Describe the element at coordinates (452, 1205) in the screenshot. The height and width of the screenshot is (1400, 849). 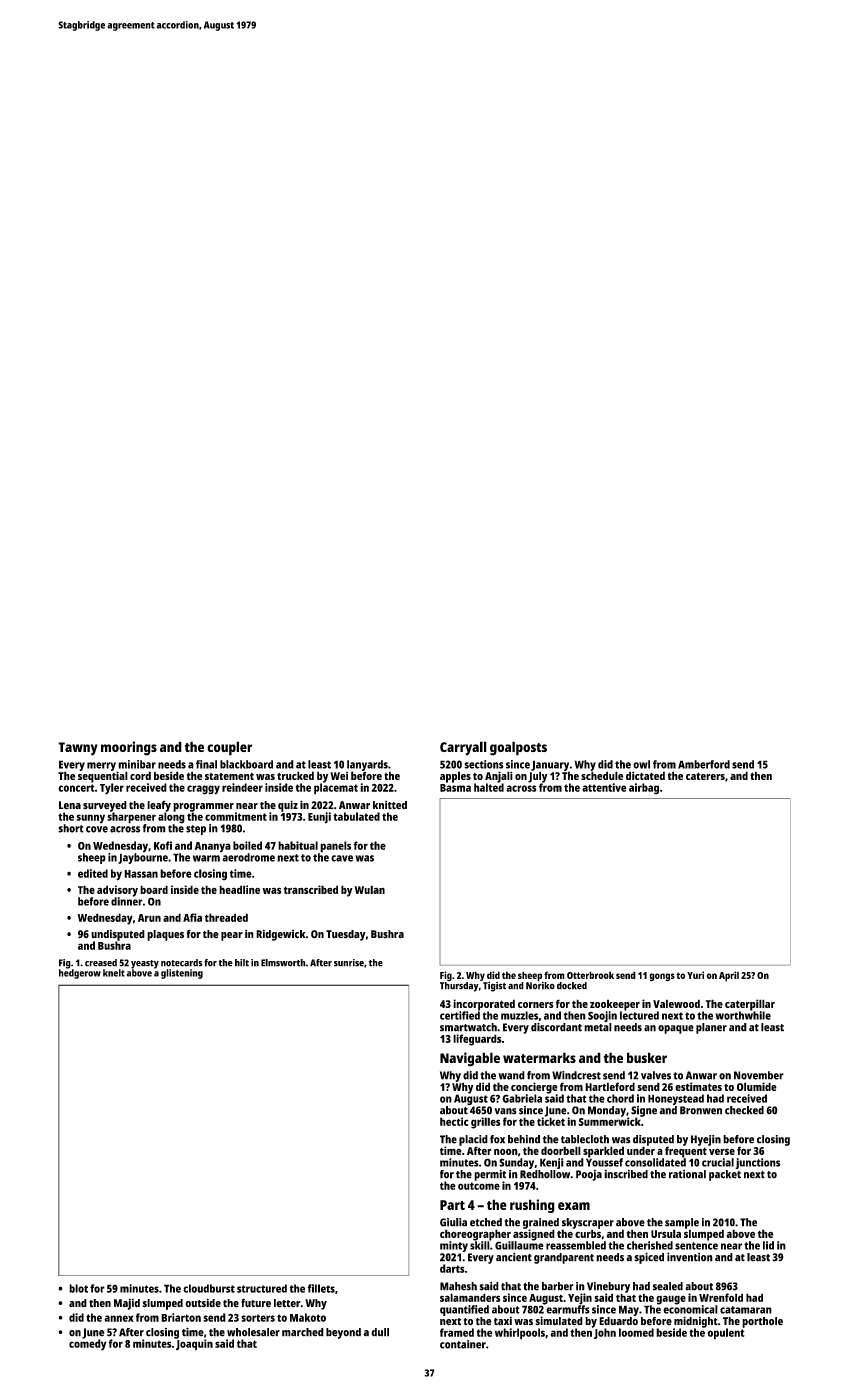
I see `Part` at that location.
